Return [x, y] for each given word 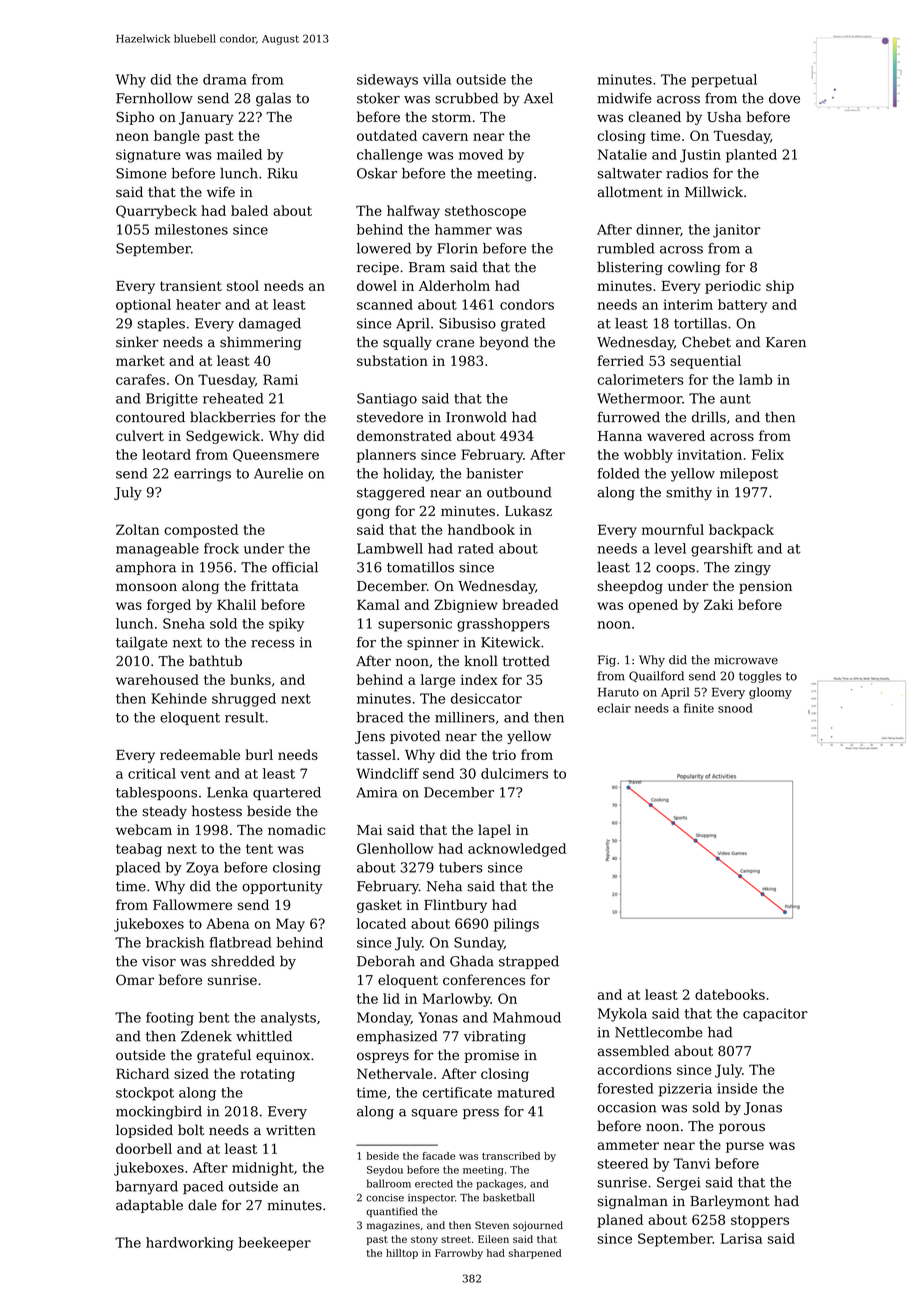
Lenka [227, 792]
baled [249, 210]
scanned [385, 304]
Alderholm [454, 285]
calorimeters [641, 379]
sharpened [535, 1254]
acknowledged [517, 850]
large [438, 681]
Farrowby [459, 1254]
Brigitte [172, 400]
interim [688, 304]
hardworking [190, 1244]
